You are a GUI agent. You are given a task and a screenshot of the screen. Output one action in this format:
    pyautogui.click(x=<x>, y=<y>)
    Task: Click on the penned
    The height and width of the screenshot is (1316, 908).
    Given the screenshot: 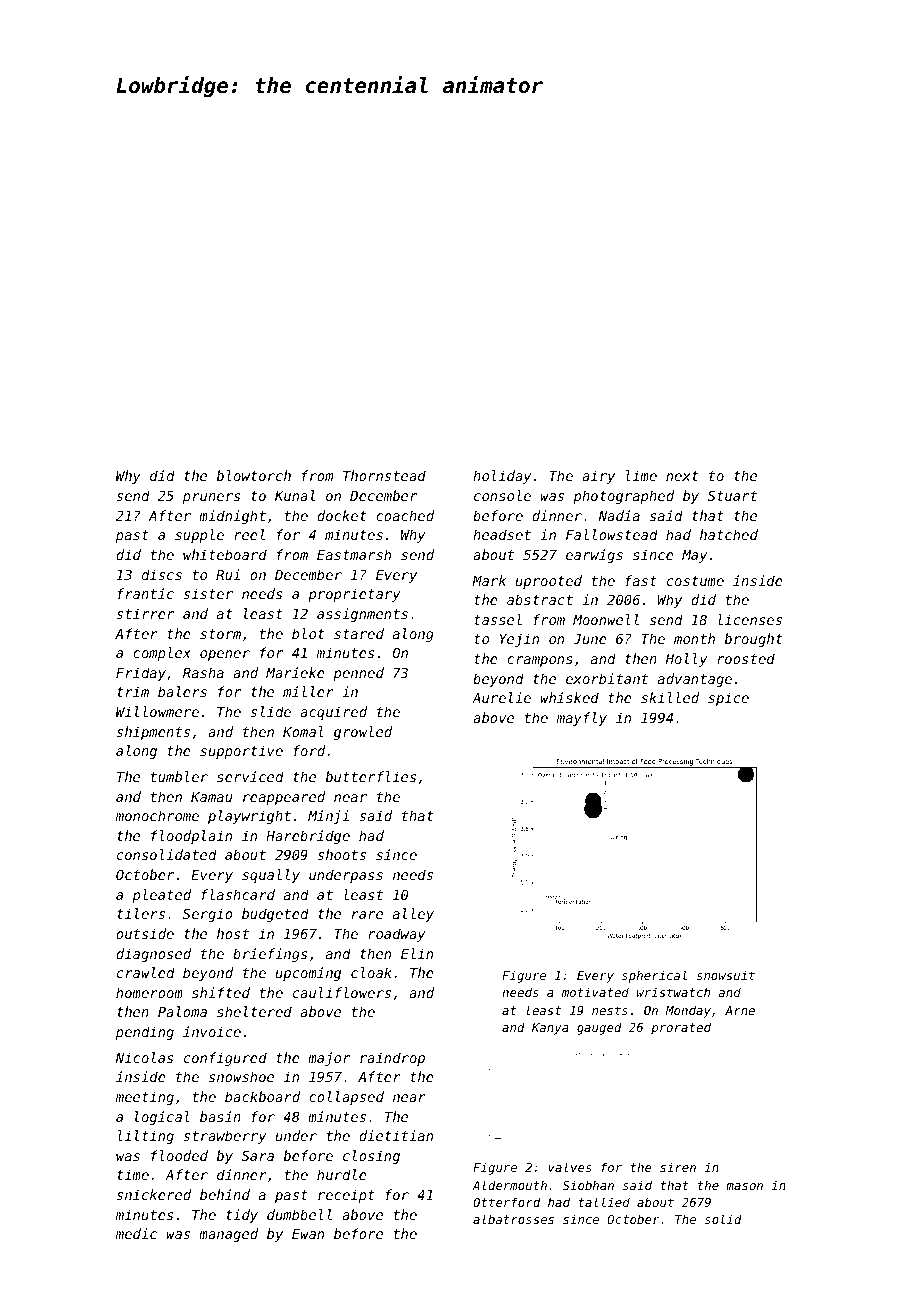 What is the action you would take?
    pyautogui.click(x=358, y=674)
